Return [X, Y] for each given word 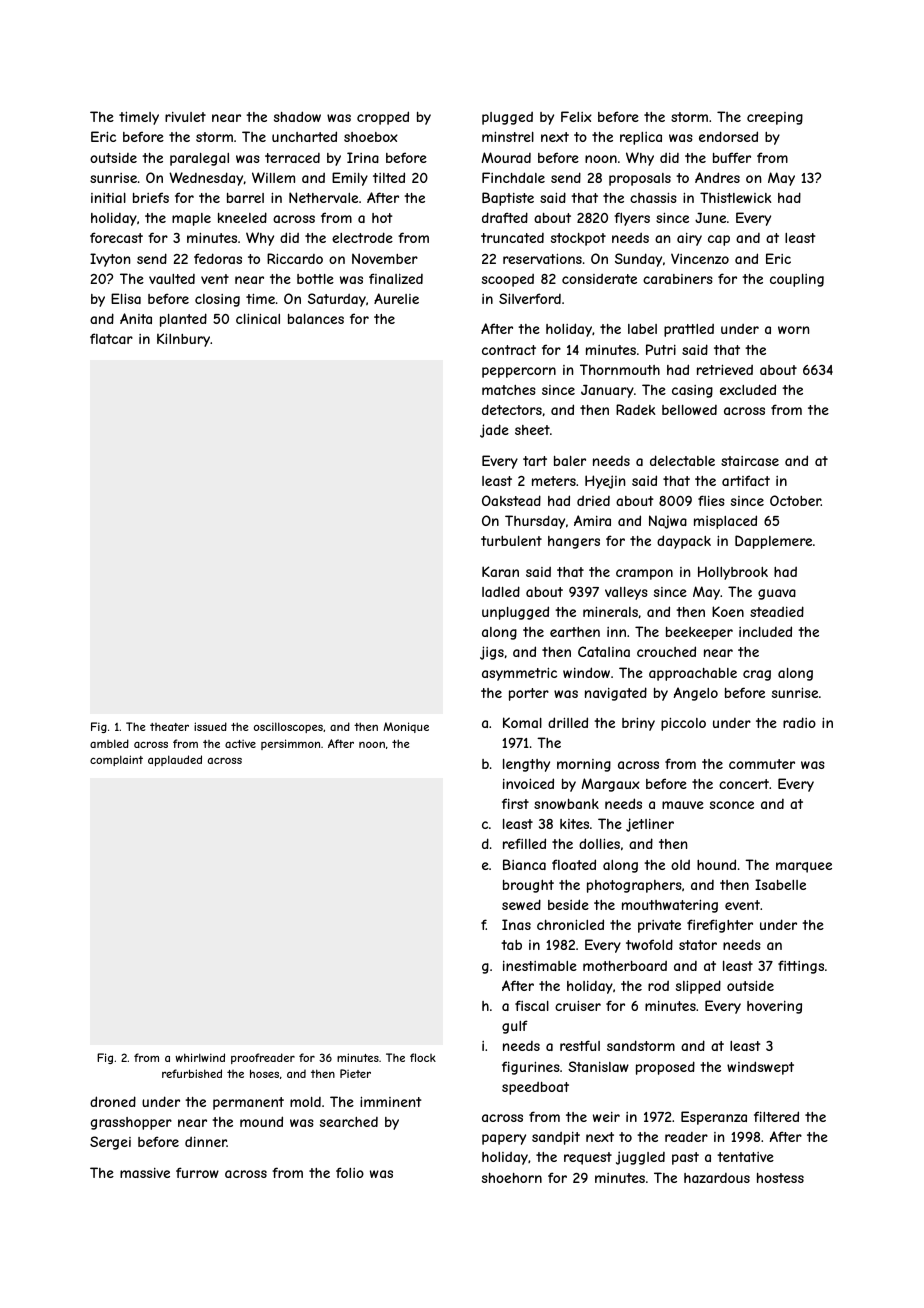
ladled [501, 591]
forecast [116, 237]
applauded [175, 760]
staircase [750, 461]
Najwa [668, 522]
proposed [665, 1068]
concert [744, 784]
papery [504, 1139]
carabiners [678, 279]
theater [169, 727]
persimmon [290, 744]
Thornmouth [620, 369]
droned [113, 1101]
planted [183, 320]
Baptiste [508, 199]
